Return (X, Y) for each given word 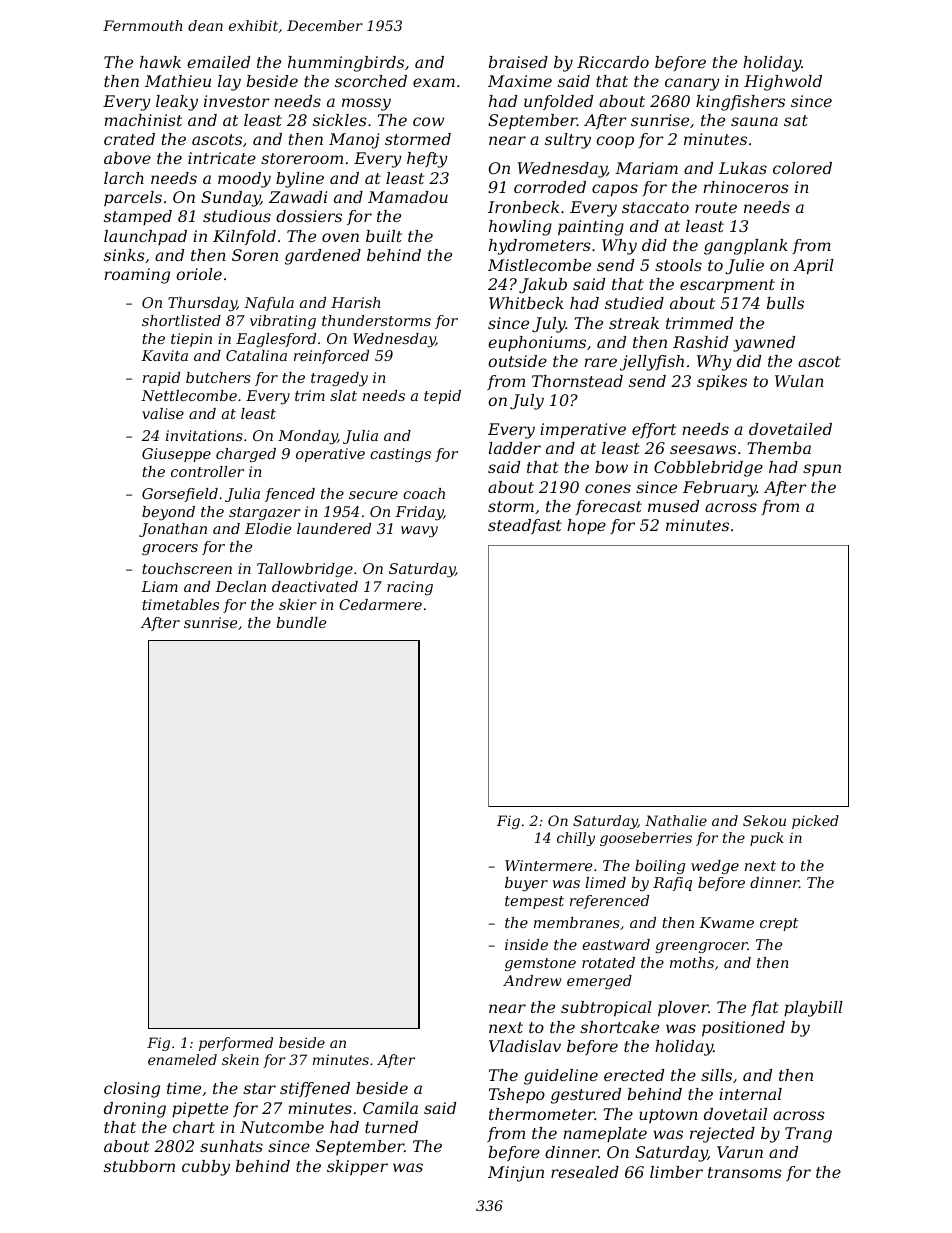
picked (815, 822)
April (813, 267)
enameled (182, 1059)
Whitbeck (526, 303)
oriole (199, 274)
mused (673, 506)
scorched (371, 81)
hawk (160, 62)
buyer (526, 884)
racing (410, 588)
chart (194, 1127)
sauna (754, 121)
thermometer (542, 1114)
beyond (168, 513)
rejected (722, 1135)
